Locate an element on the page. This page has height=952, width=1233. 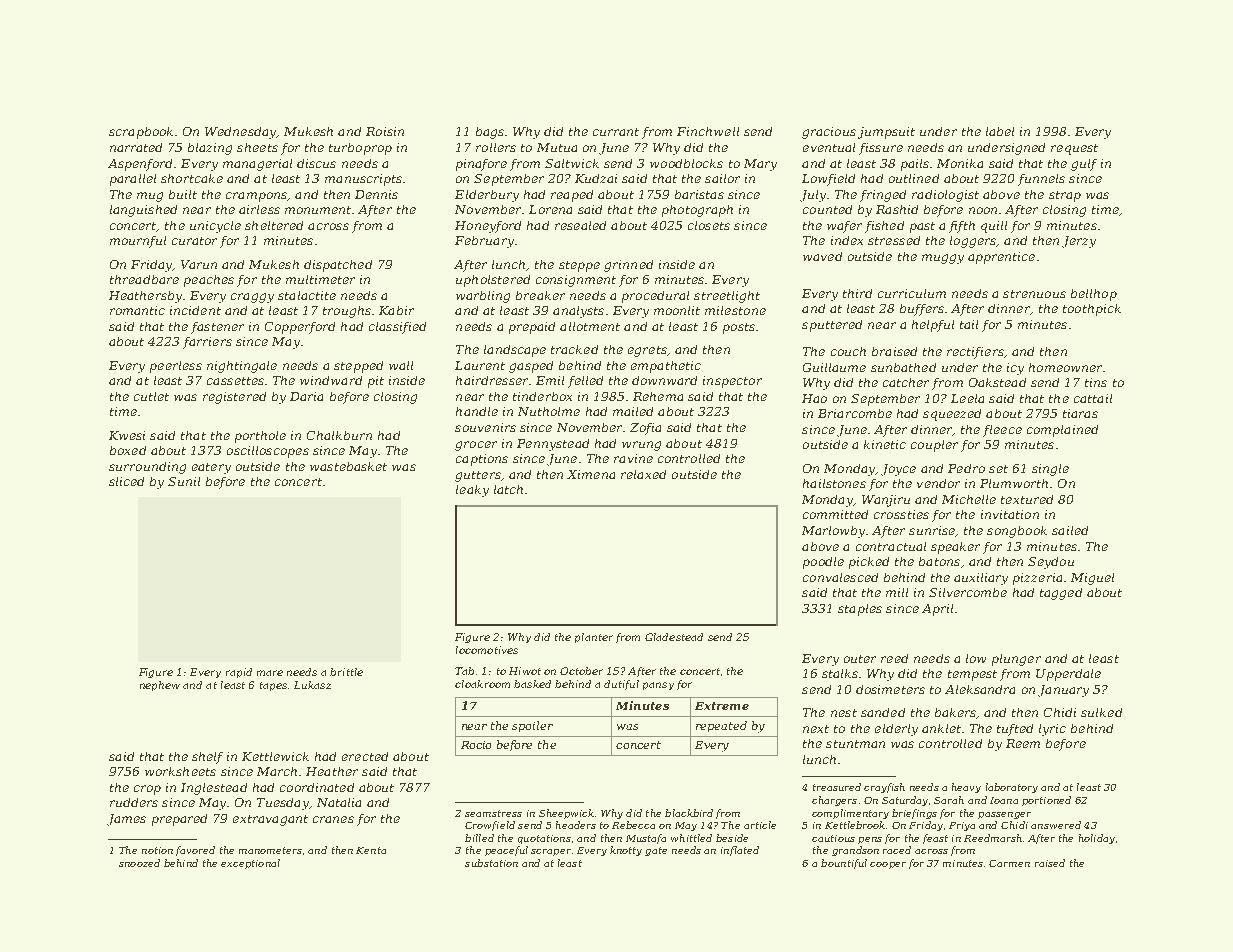
gracious is located at coordinates (829, 133).
